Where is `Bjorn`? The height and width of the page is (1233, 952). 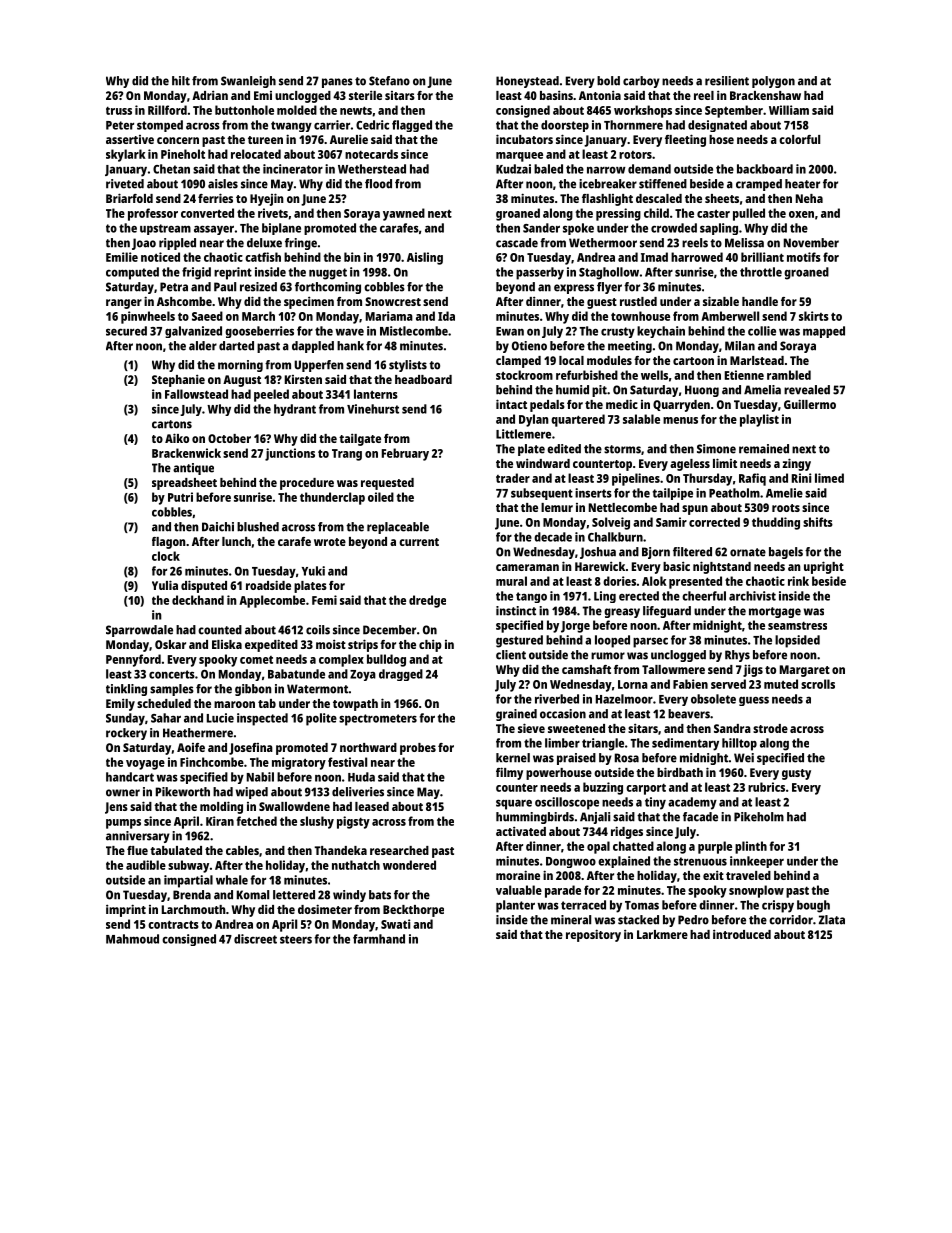 Bjorn is located at coordinates (656, 553).
